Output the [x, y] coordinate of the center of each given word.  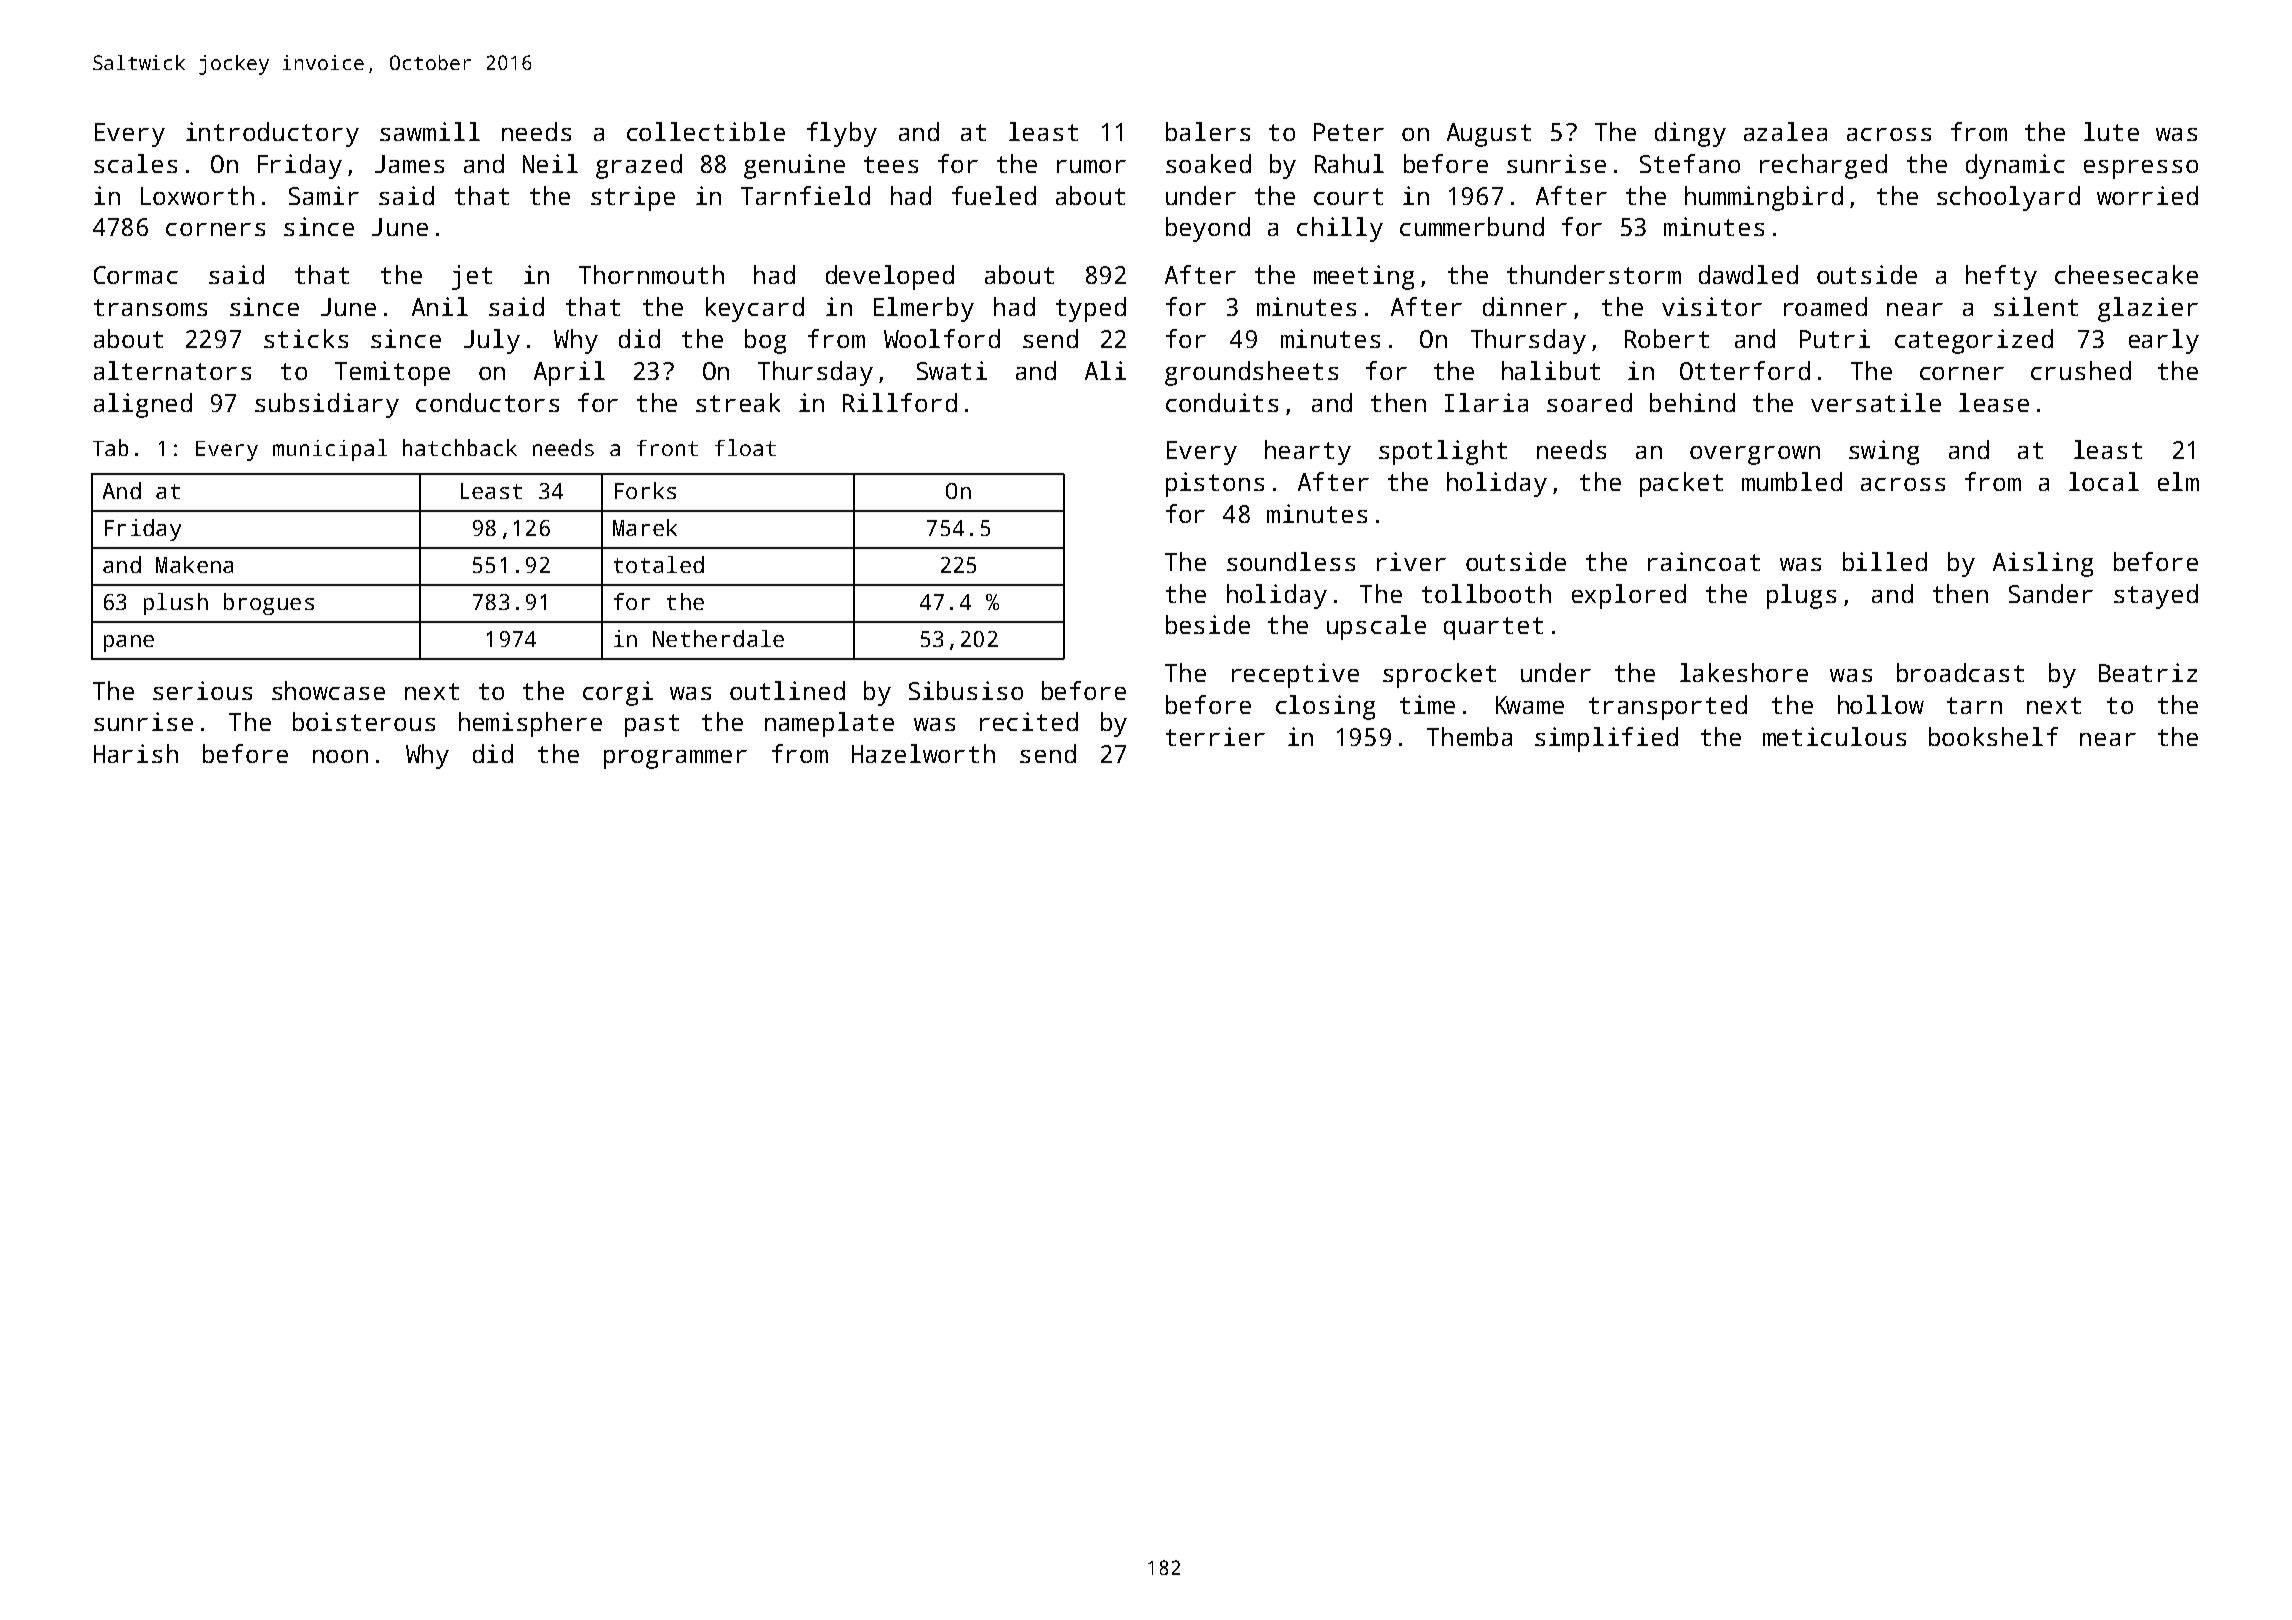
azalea [1785, 131]
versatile [1876, 402]
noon [340, 756]
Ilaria [1486, 402]
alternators [172, 370]
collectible [706, 131]
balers [1208, 131]
